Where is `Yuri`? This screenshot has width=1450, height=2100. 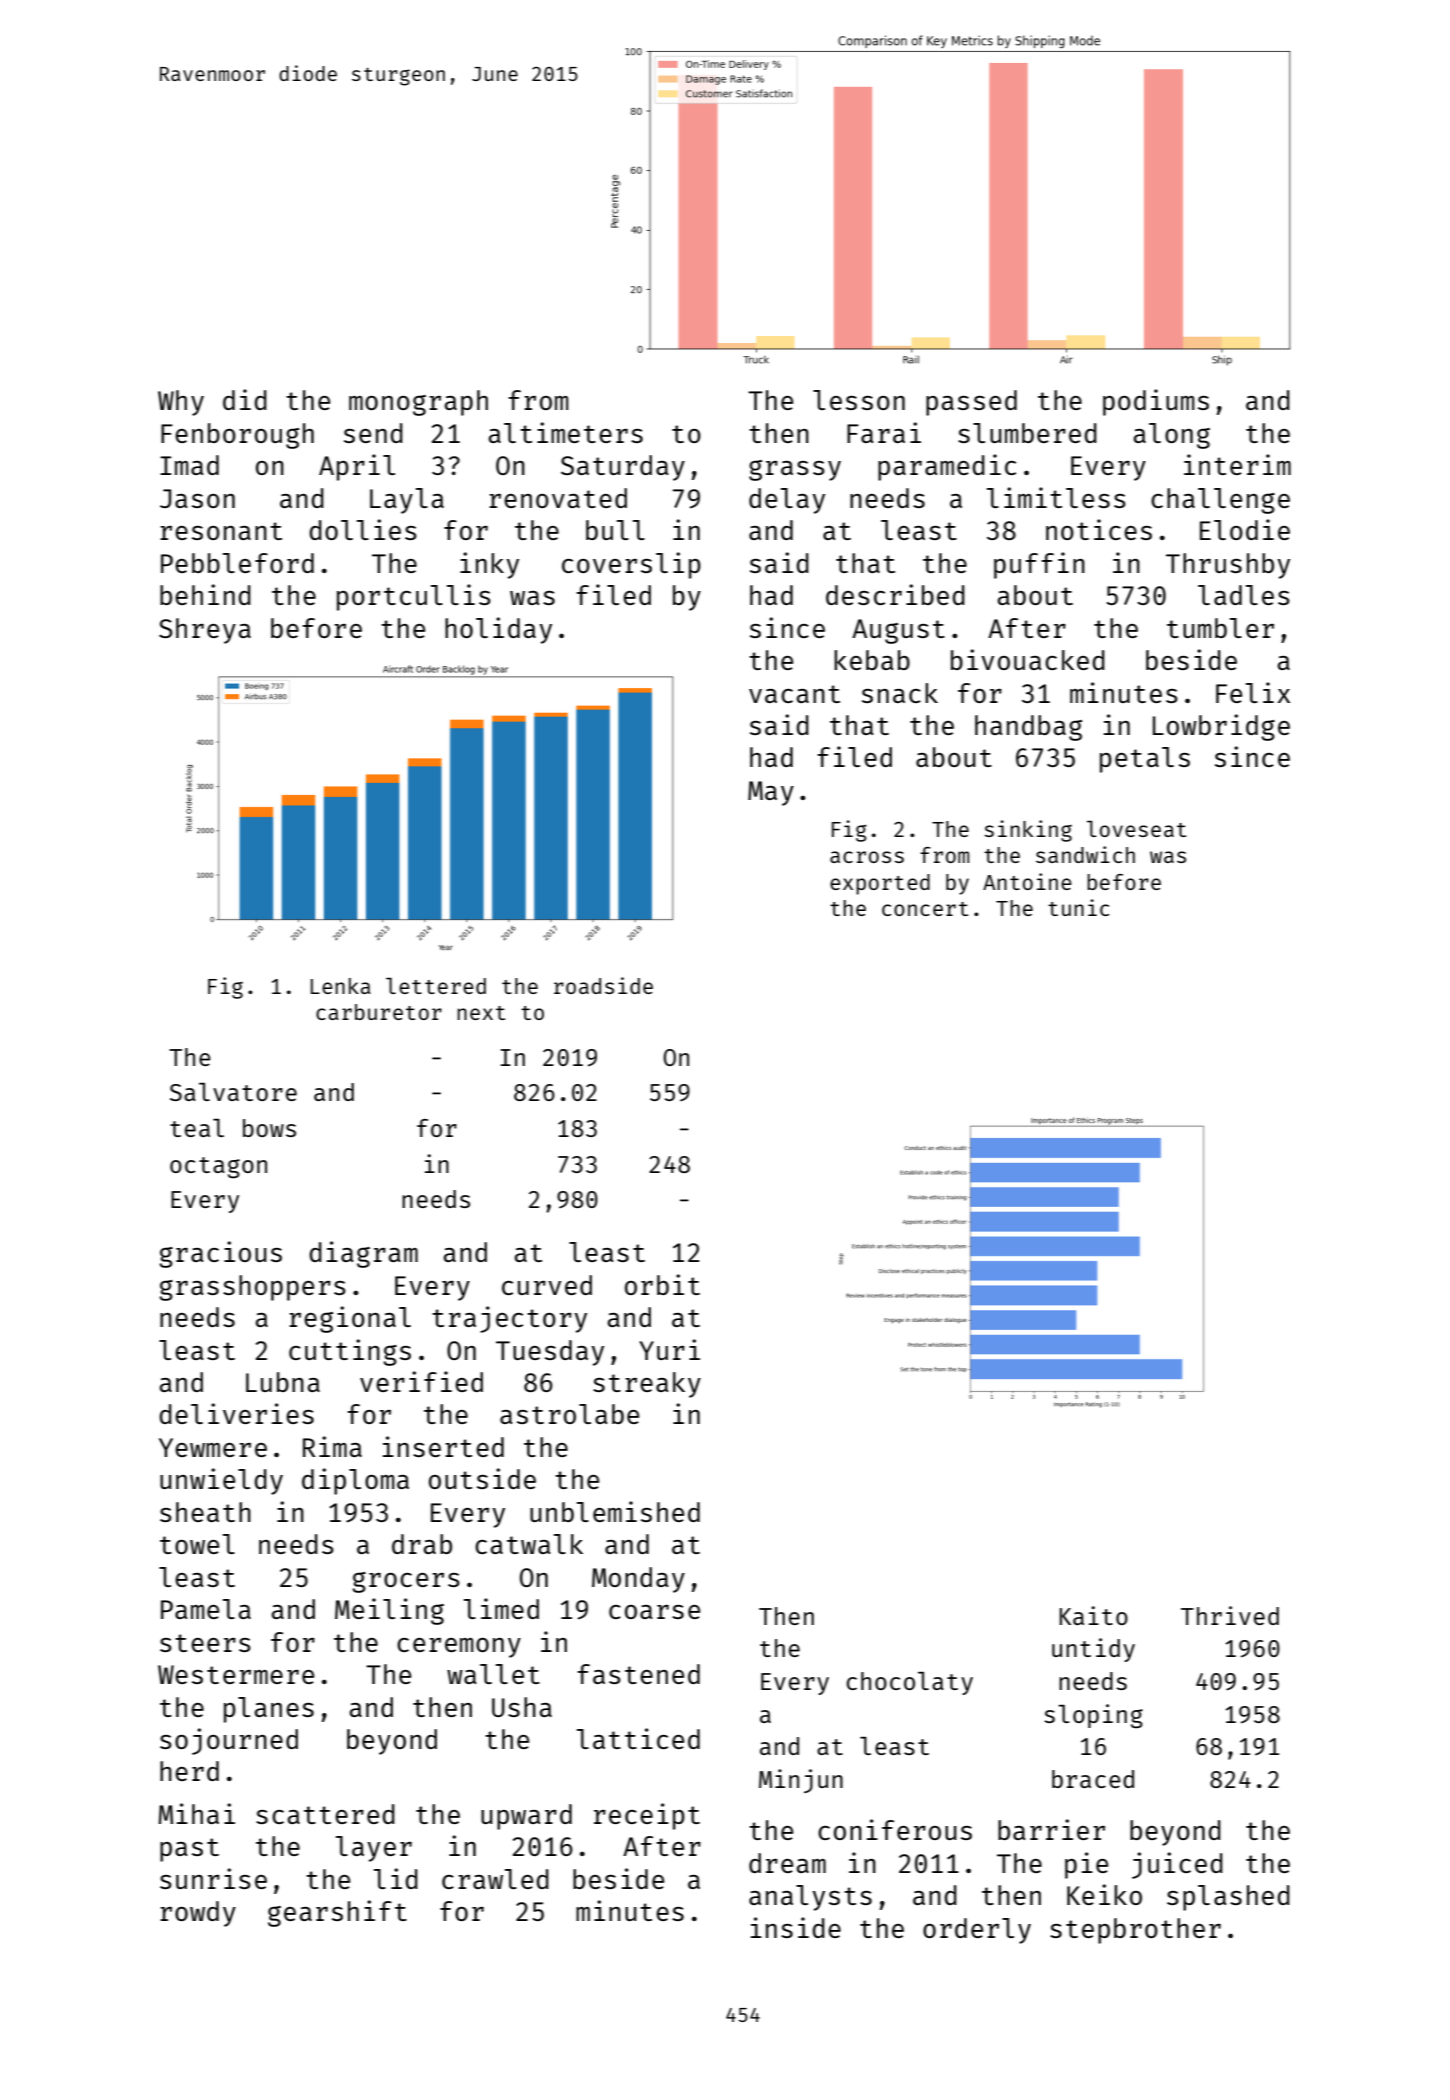 Yuri is located at coordinates (669, 1349).
